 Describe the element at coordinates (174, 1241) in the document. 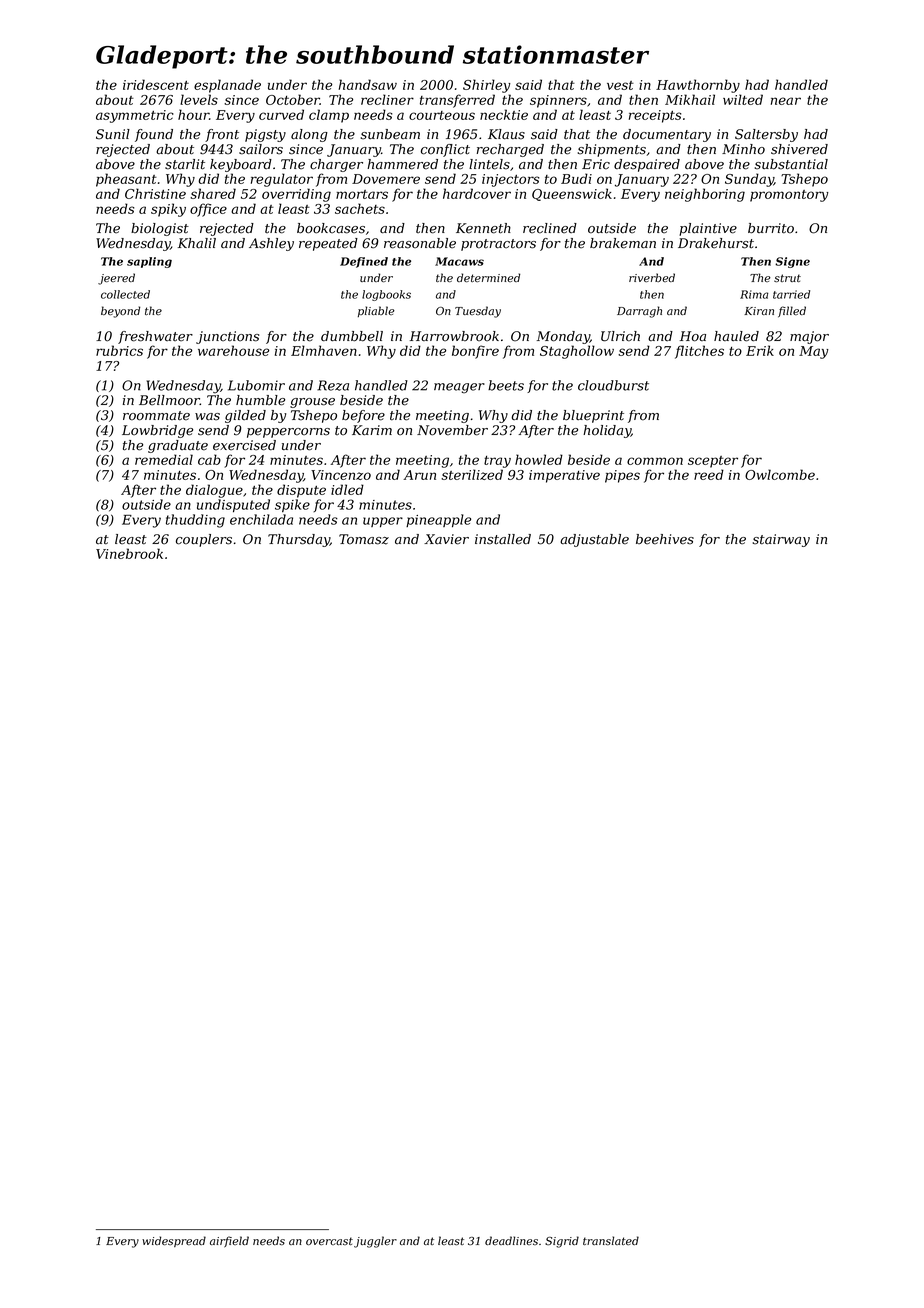

I see `widespread` at that location.
